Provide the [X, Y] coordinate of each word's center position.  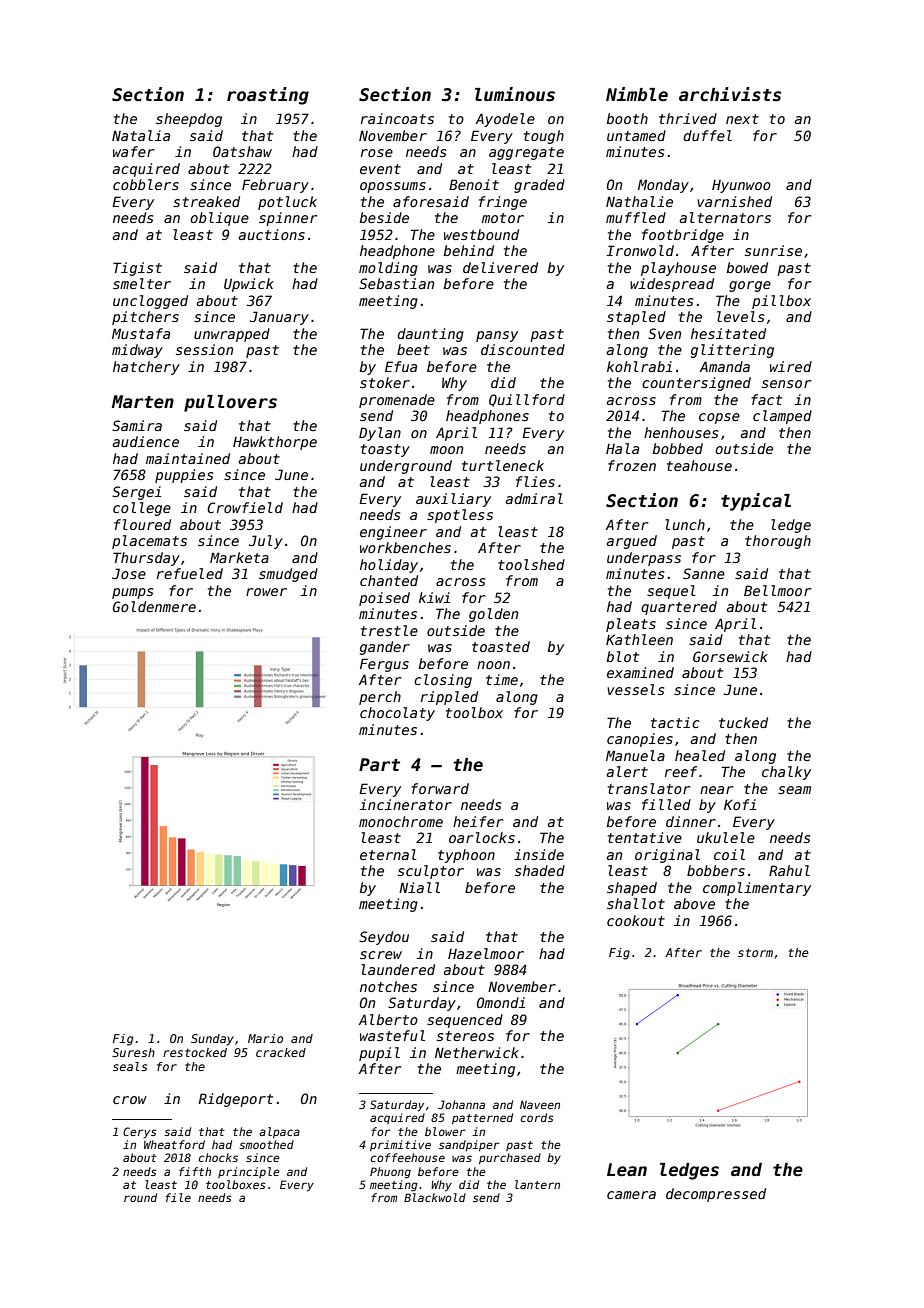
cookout [636, 920]
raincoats [397, 118]
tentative [645, 837]
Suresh [133, 1052]
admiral [534, 498]
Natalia [141, 135]
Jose [129, 573]
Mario [265, 1038]
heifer [478, 821]
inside [539, 854]
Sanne [704, 573]
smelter [142, 283]
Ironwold [640, 250]
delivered [500, 267]
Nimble [637, 94]
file [178, 1197]
